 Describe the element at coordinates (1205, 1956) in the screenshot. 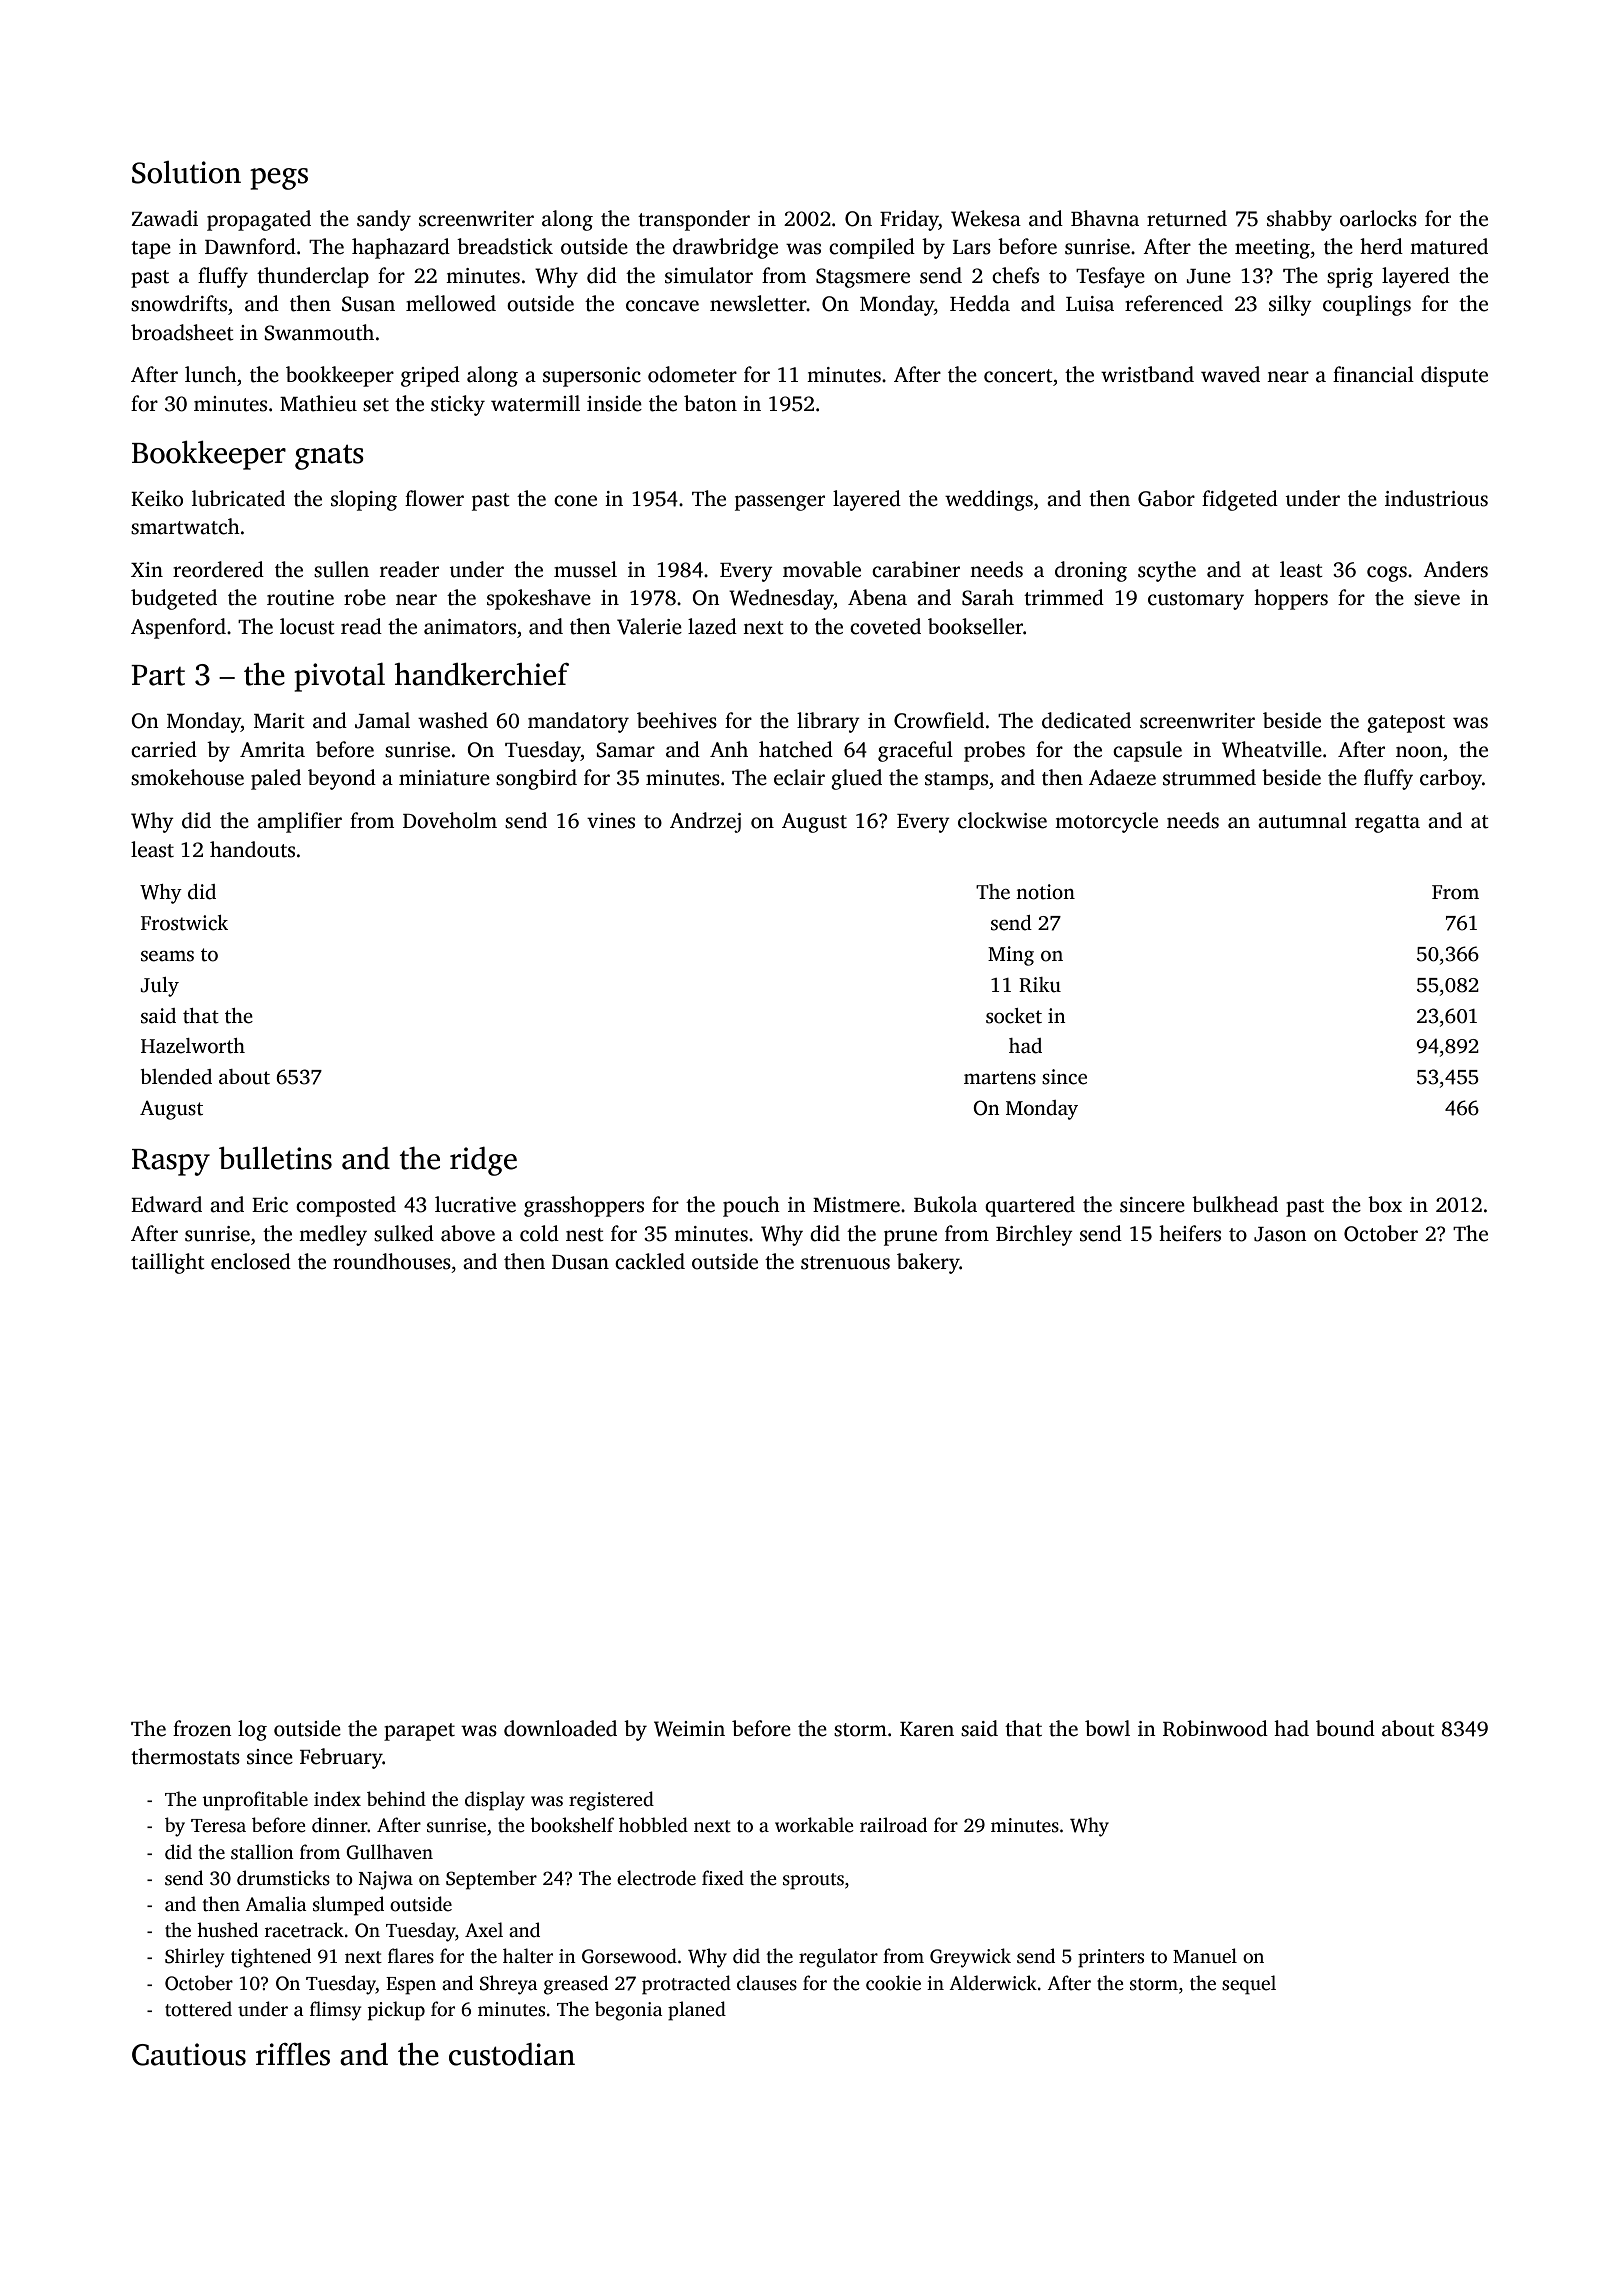

I see `Manuel` at that location.
